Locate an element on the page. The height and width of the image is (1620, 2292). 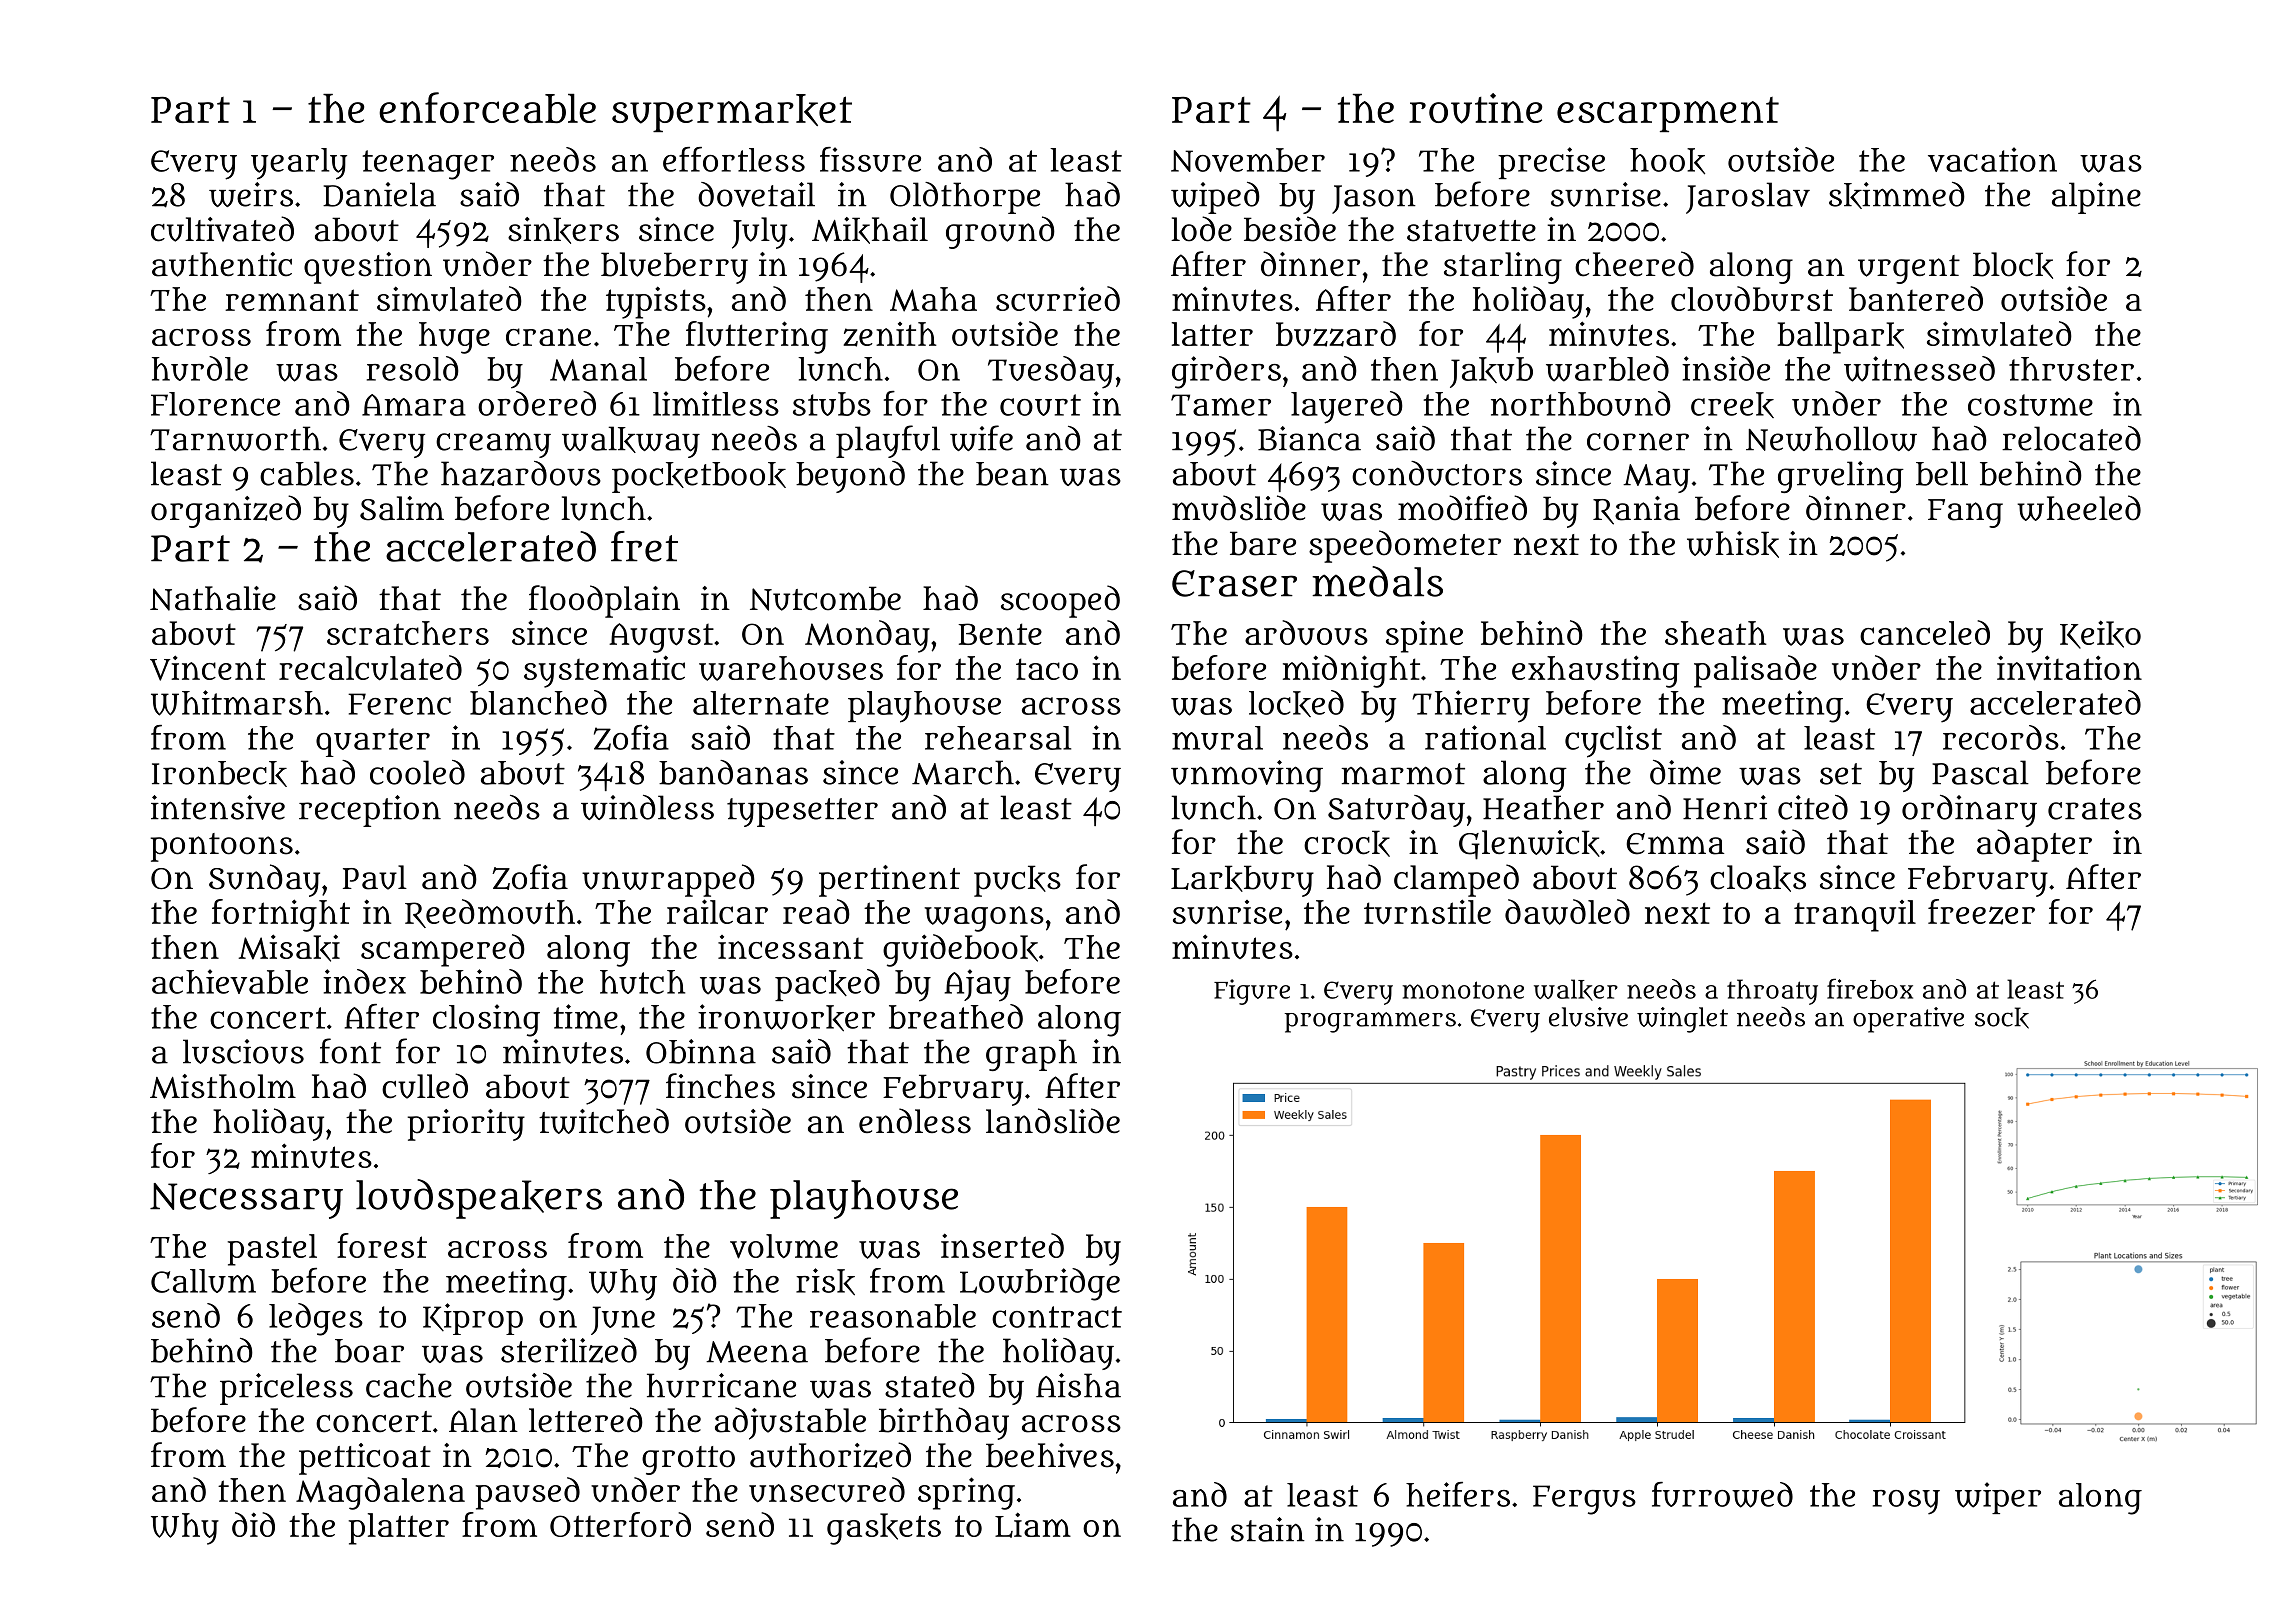
inserted is located at coordinates (1002, 1245).
